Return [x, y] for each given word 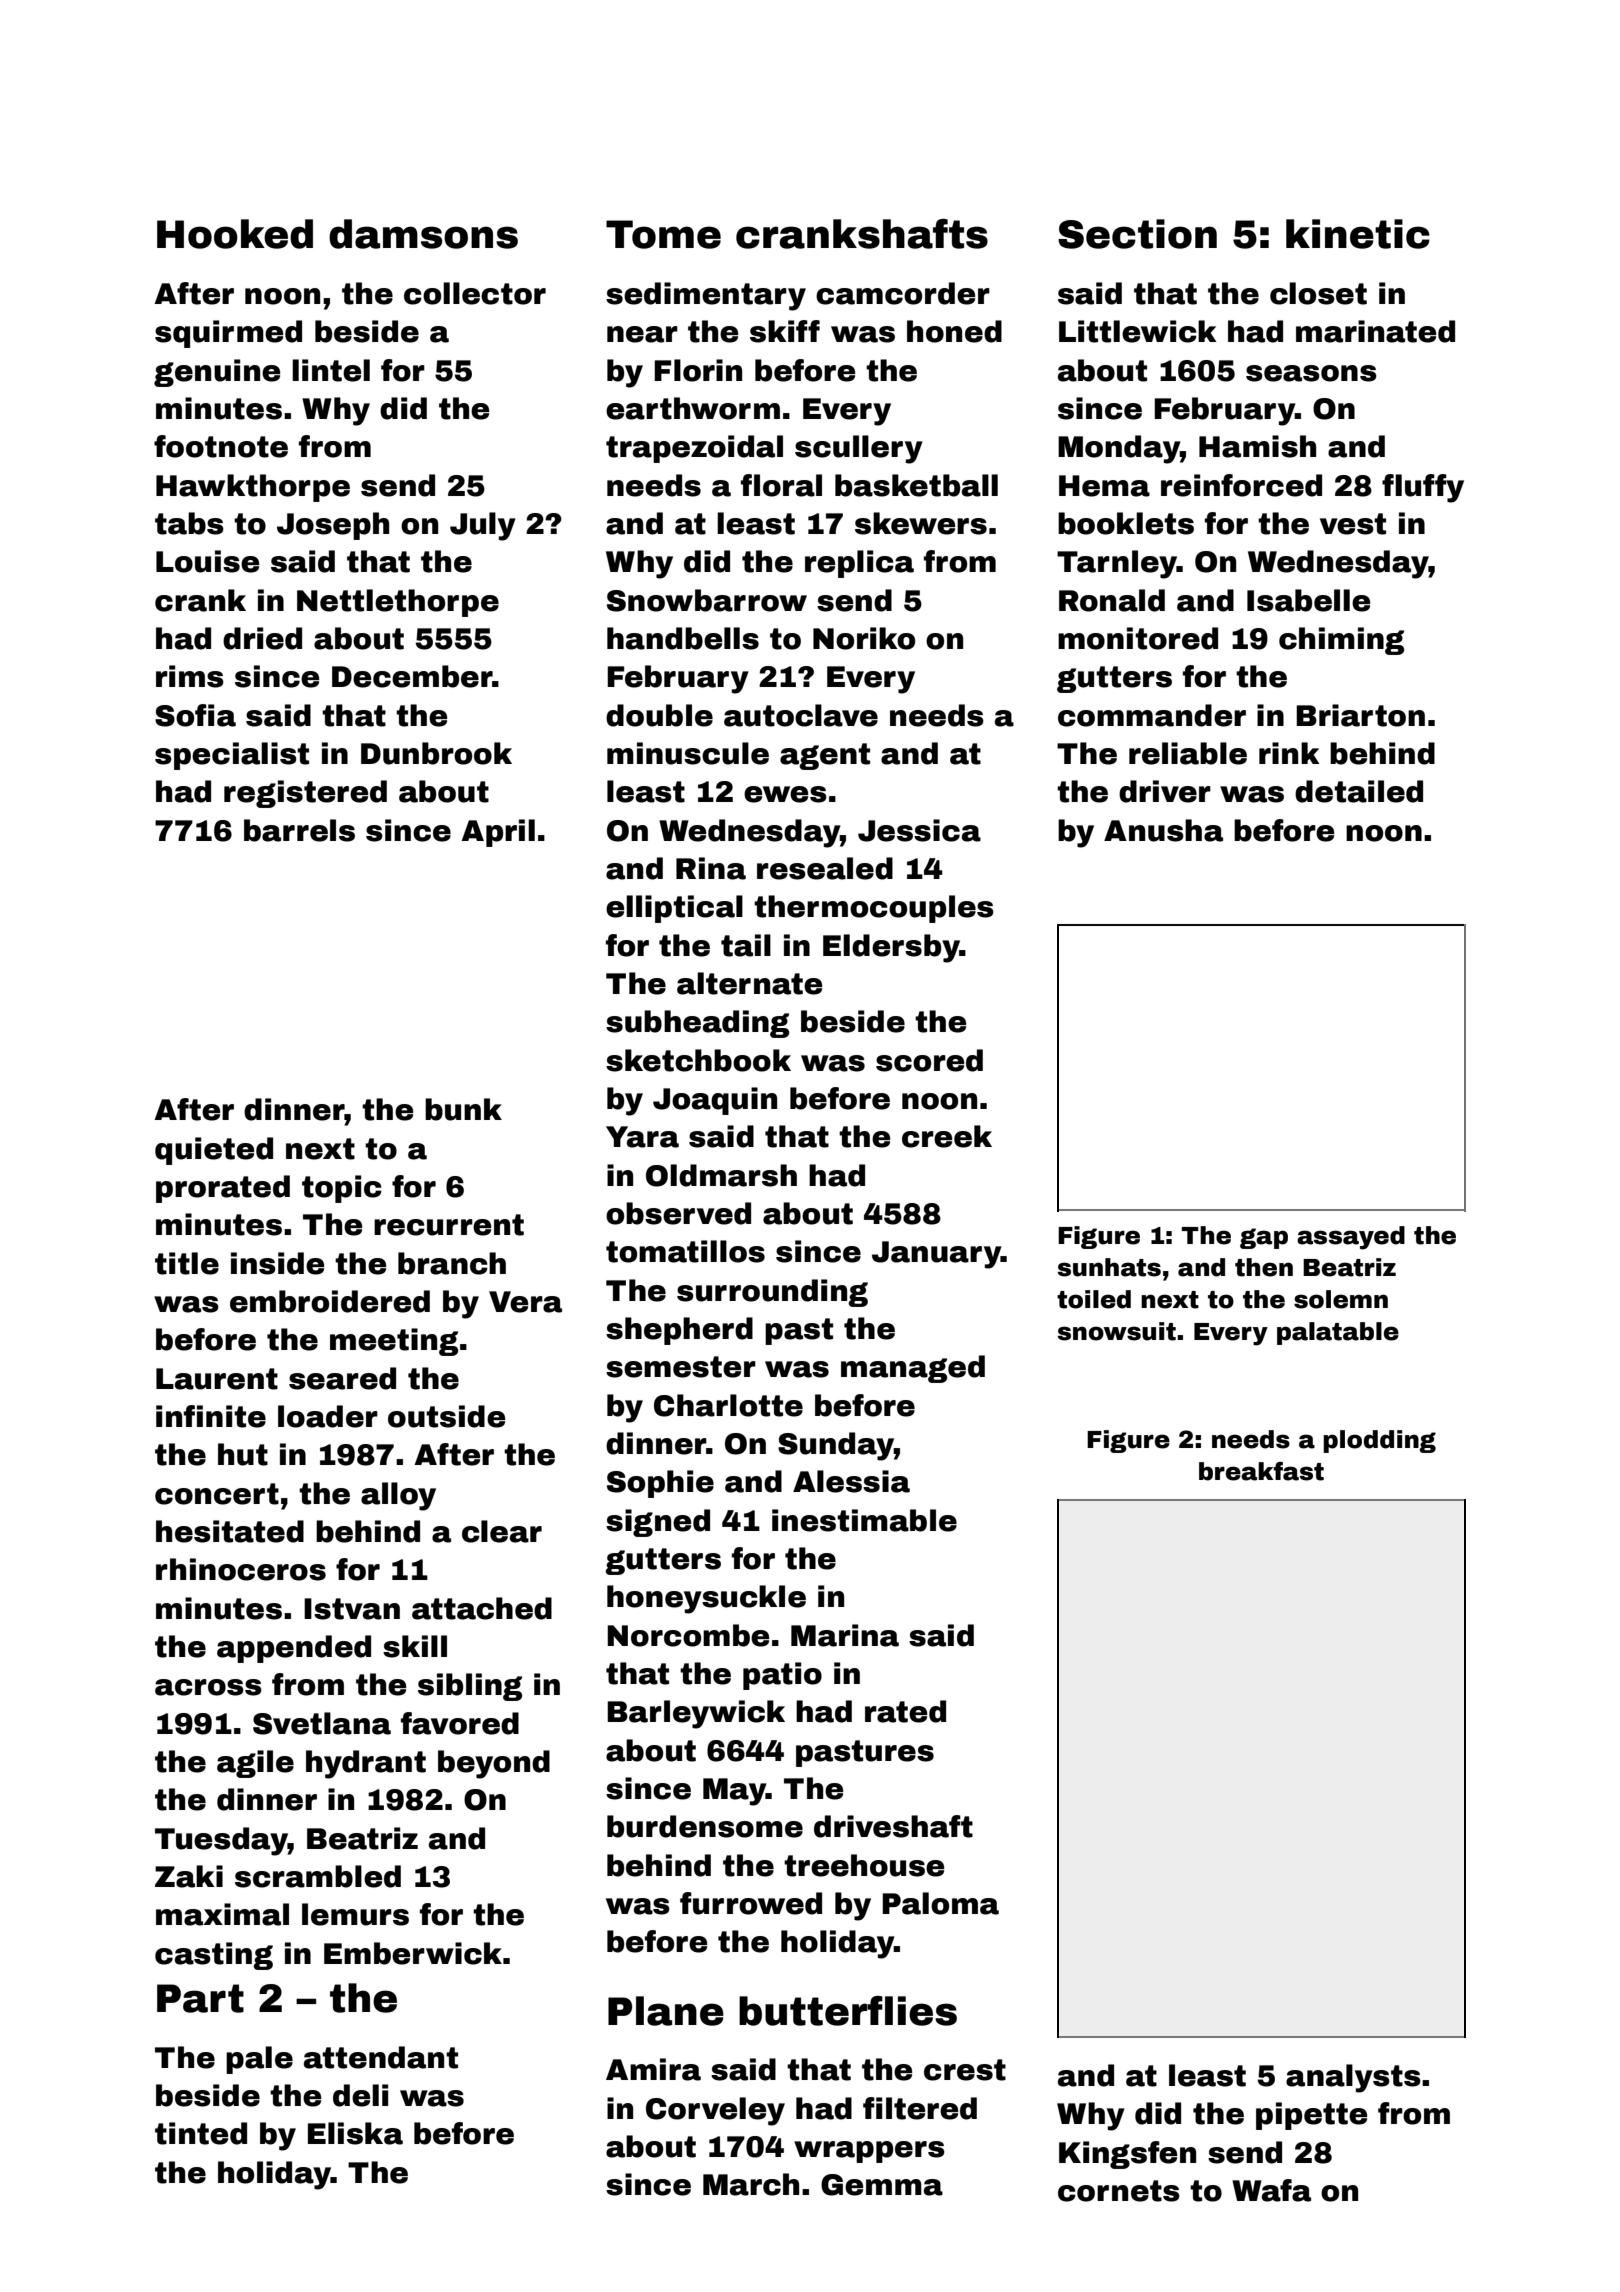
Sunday [836, 1446]
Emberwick [413, 1953]
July [483, 526]
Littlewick [1138, 331]
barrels [299, 830]
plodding [1379, 1441]
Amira [653, 2069]
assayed [1351, 1238]
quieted [214, 1151]
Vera [525, 1302]
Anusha [1163, 830]
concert [217, 1494]
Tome [663, 234]
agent [825, 756]
